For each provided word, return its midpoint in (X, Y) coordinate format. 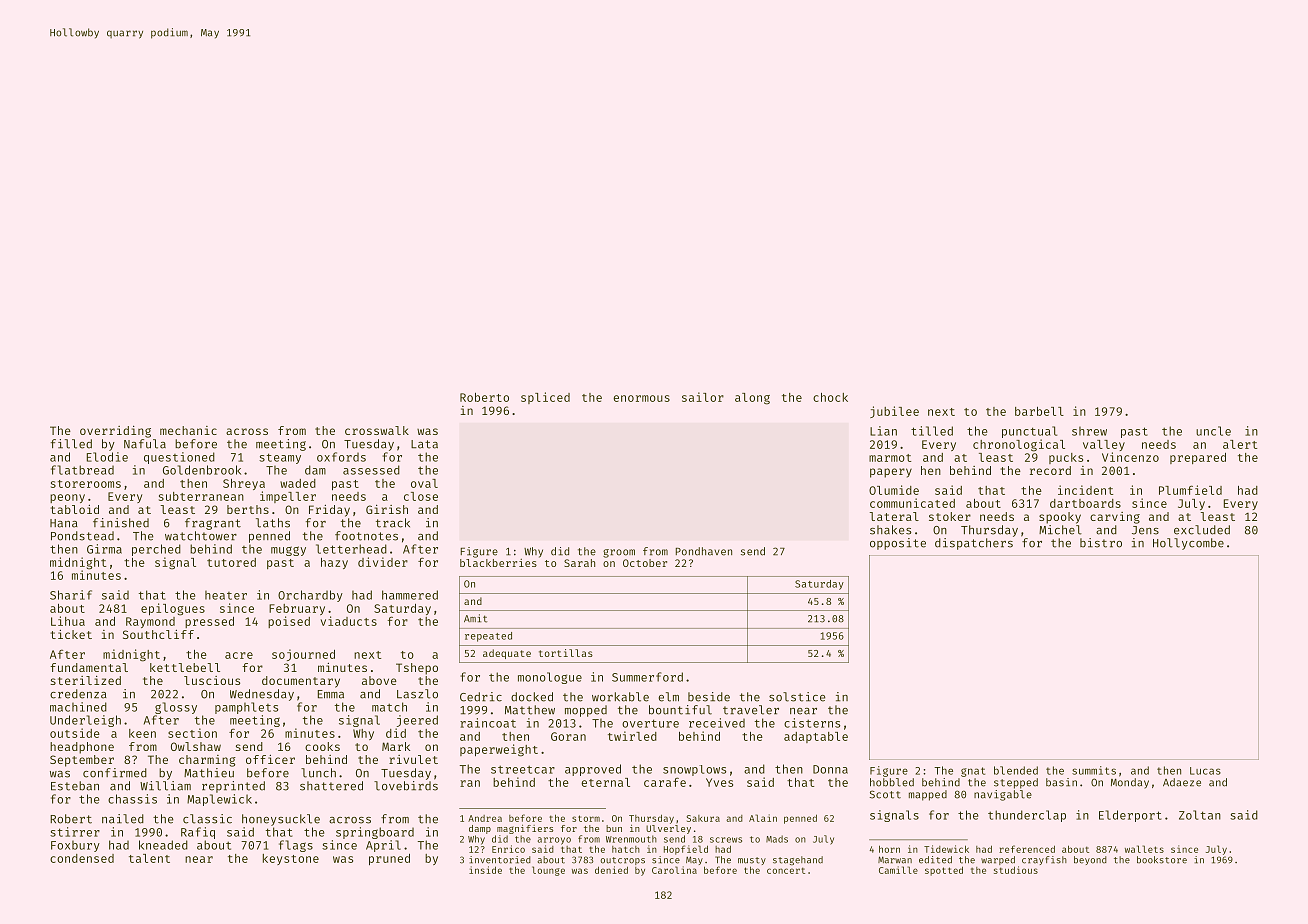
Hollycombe (1188, 544)
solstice (797, 697)
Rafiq (198, 833)
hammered (410, 595)
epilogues (173, 609)
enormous (641, 398)
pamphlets (246, 708)
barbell (1039, 411)
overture (650, 723)
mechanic (188, 430)
